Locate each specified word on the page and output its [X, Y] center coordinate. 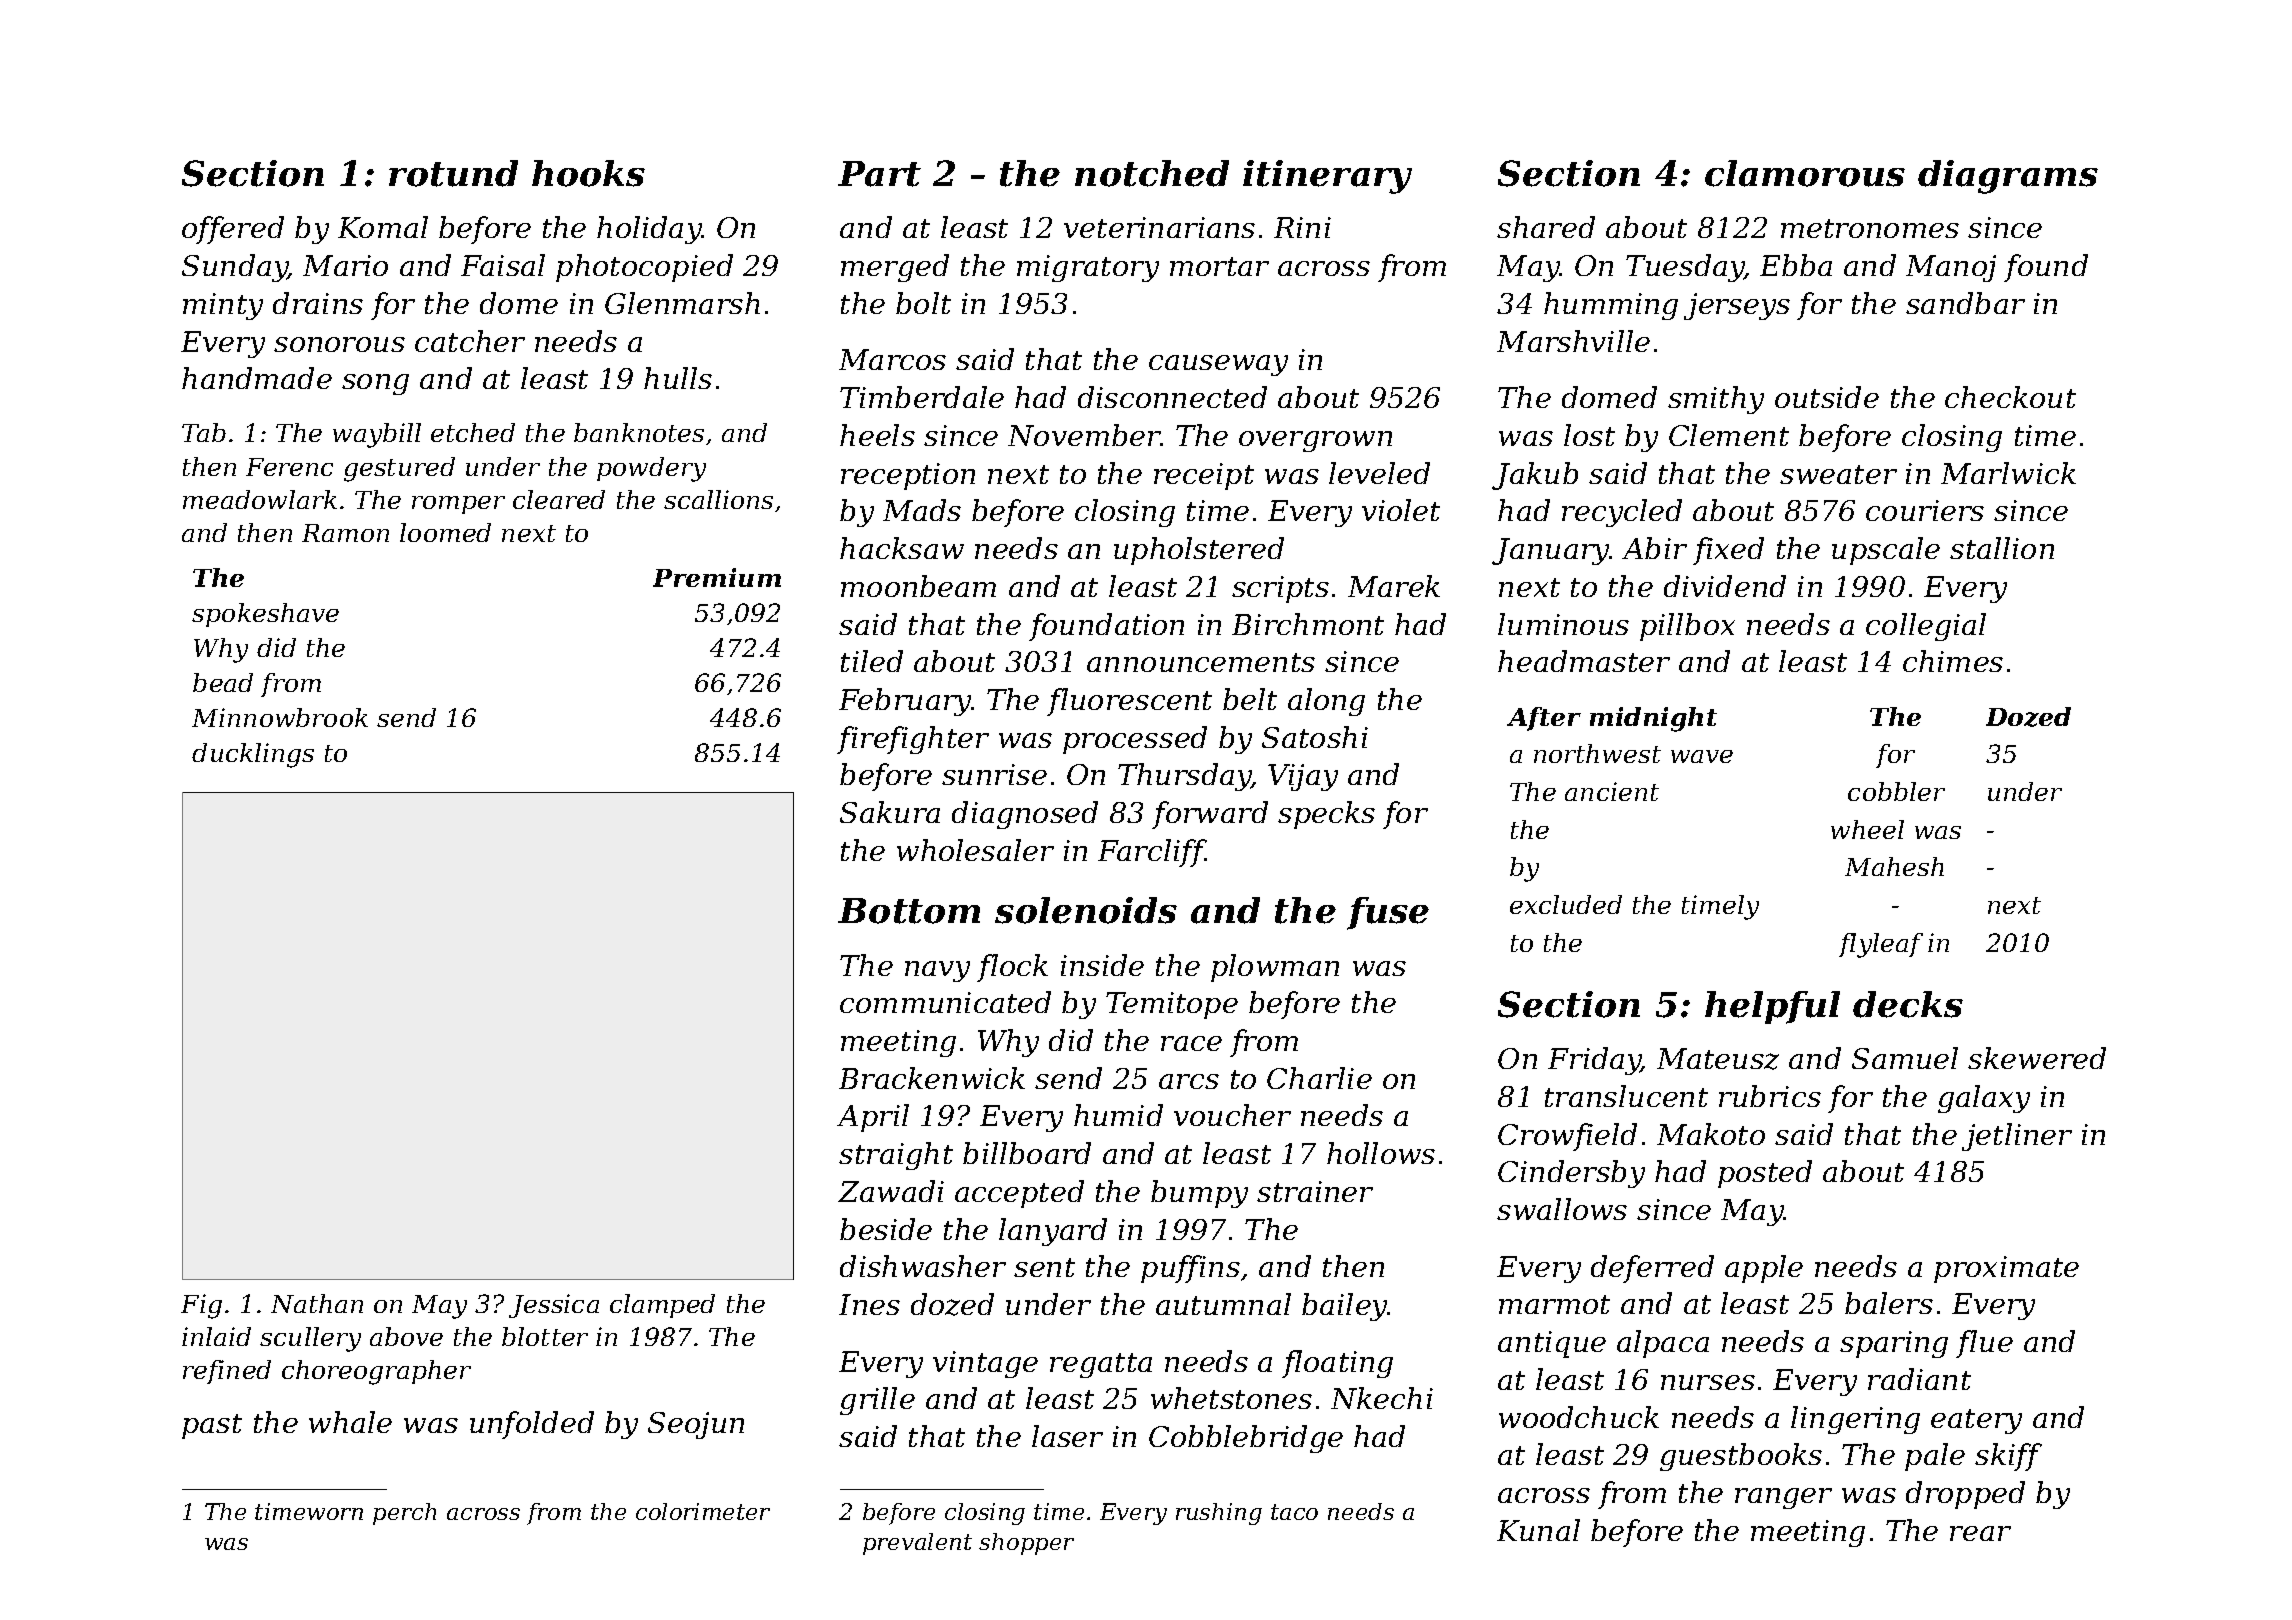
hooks [588, 173]
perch [404, 1514]
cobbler [1896, 791]
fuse [1388, 913]
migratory [1088, 268]
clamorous [1805, 173]
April [873, 1118]
